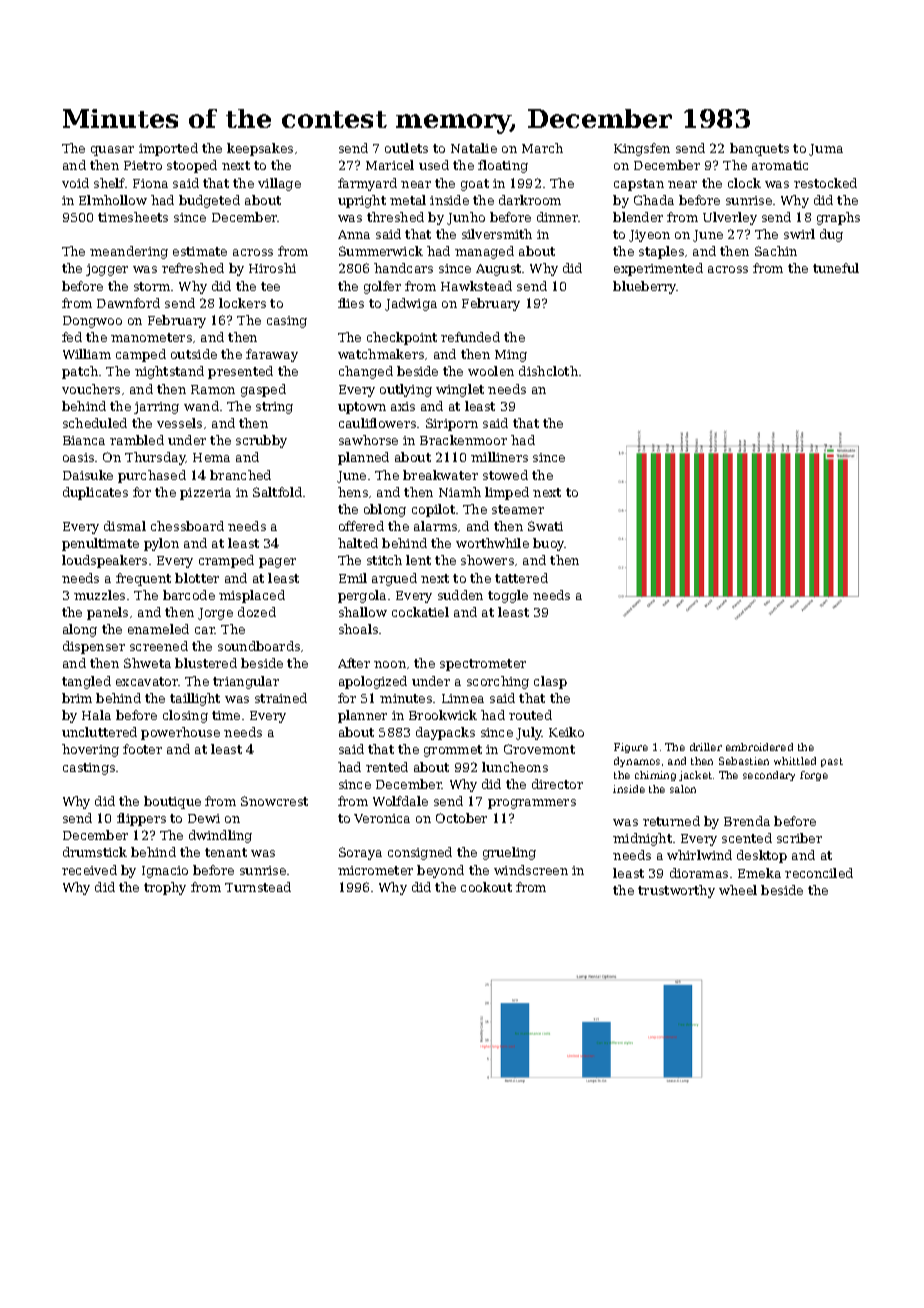 This screenshot has width=924, height=1308. What do you see at coordinates (548, 371) in the screenshot?
I see `dishcloth` at bounding box center [548, 371].
